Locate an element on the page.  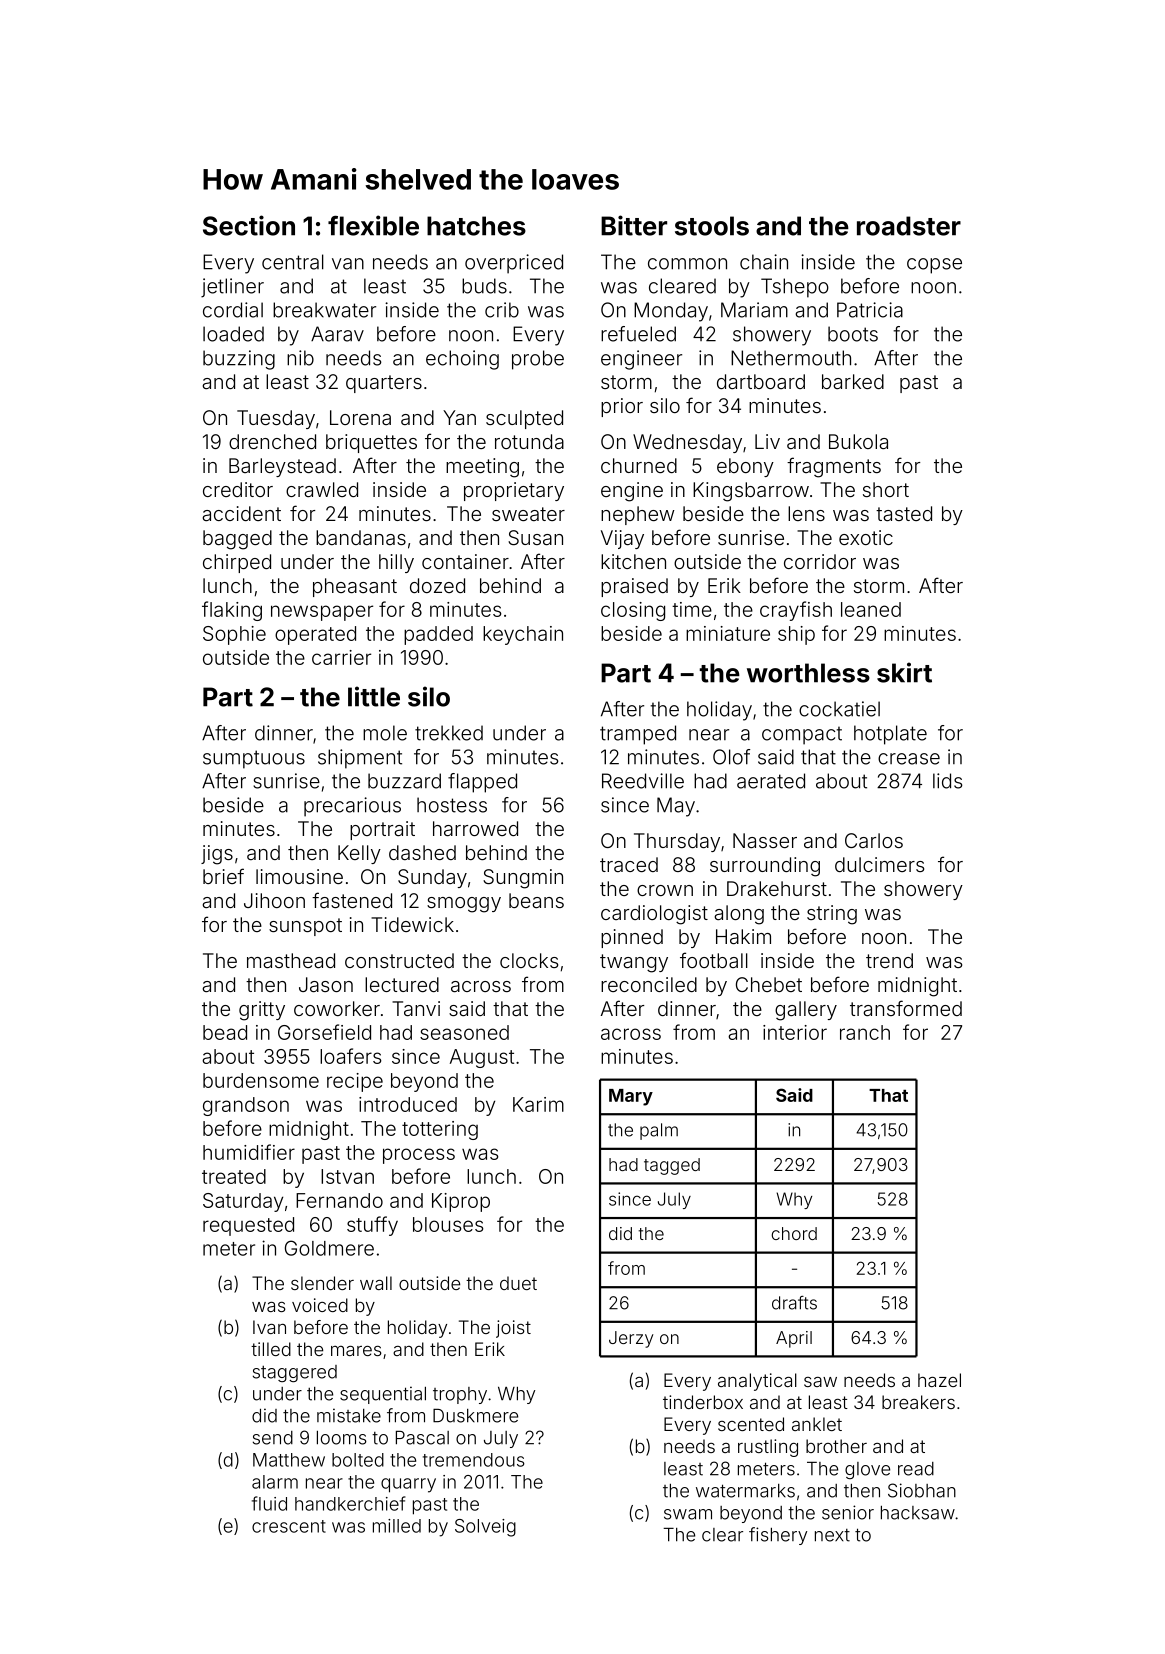
creditor is located at coordinates (238, 489).
